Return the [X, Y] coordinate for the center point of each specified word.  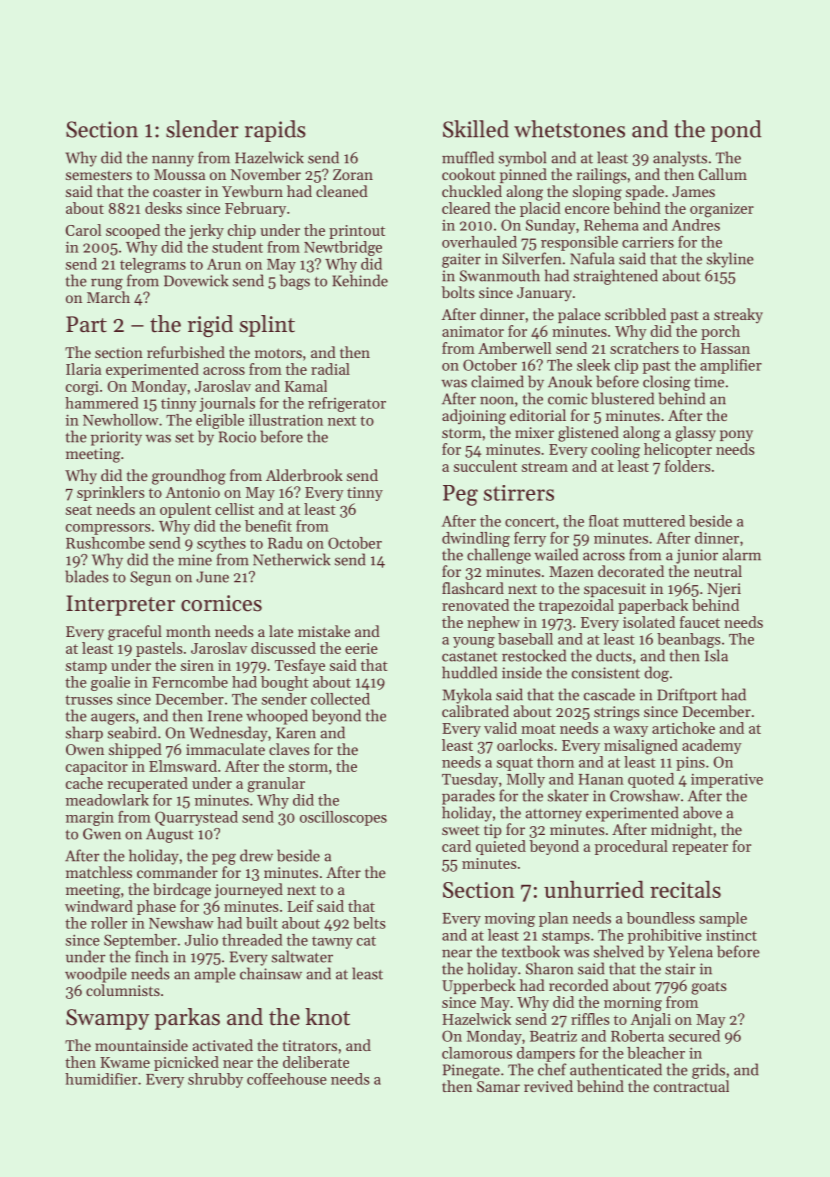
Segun [150, 578]
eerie [361, 648]
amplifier [731, 366]
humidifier [101, 1079]
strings [617, 713]
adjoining [474, 417]
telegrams [153, 265]
